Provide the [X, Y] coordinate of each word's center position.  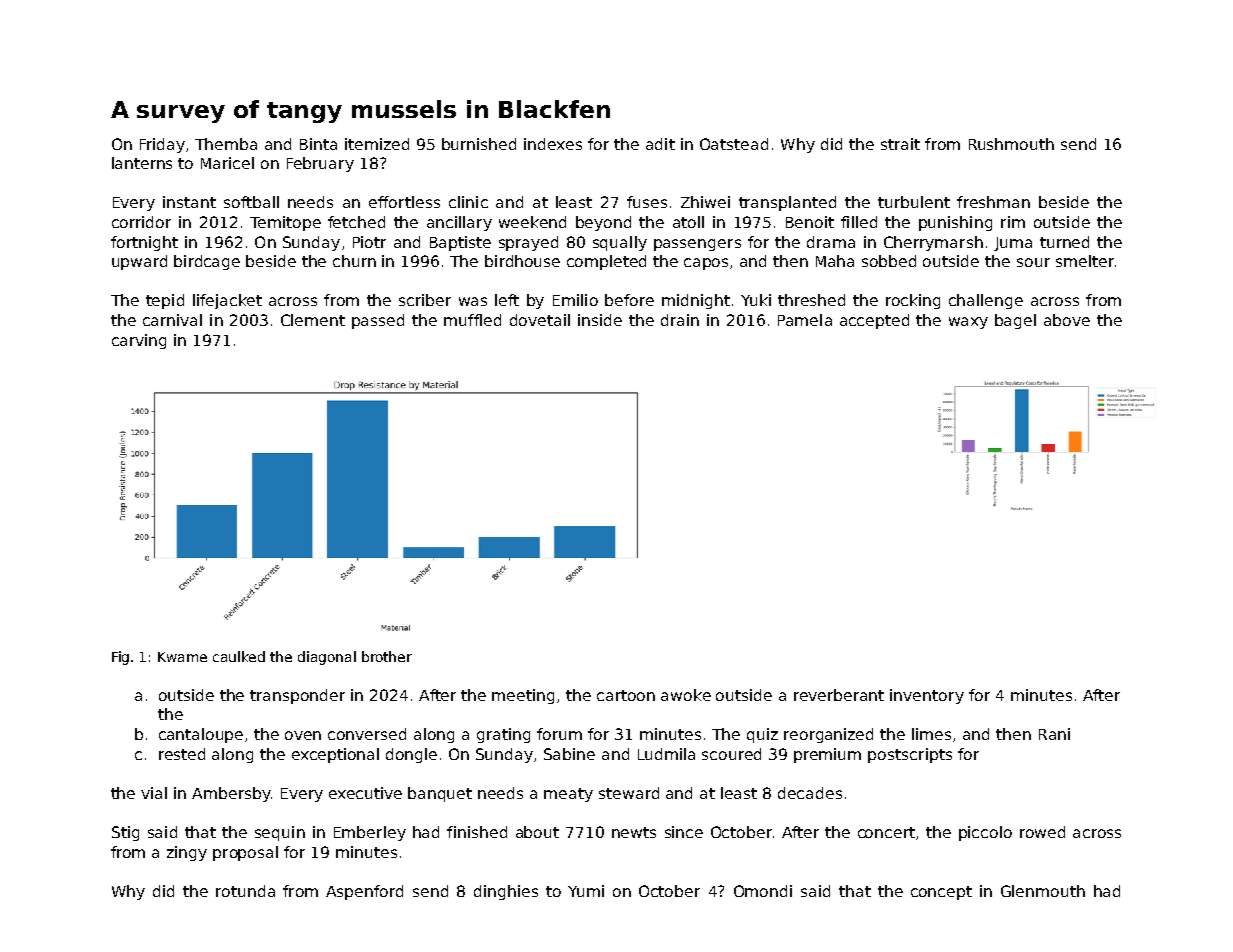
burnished [479, 144]
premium [827, 755]
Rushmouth [1011, 144]
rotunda [245, 891]
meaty [568, 795]
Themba [226, 144]
